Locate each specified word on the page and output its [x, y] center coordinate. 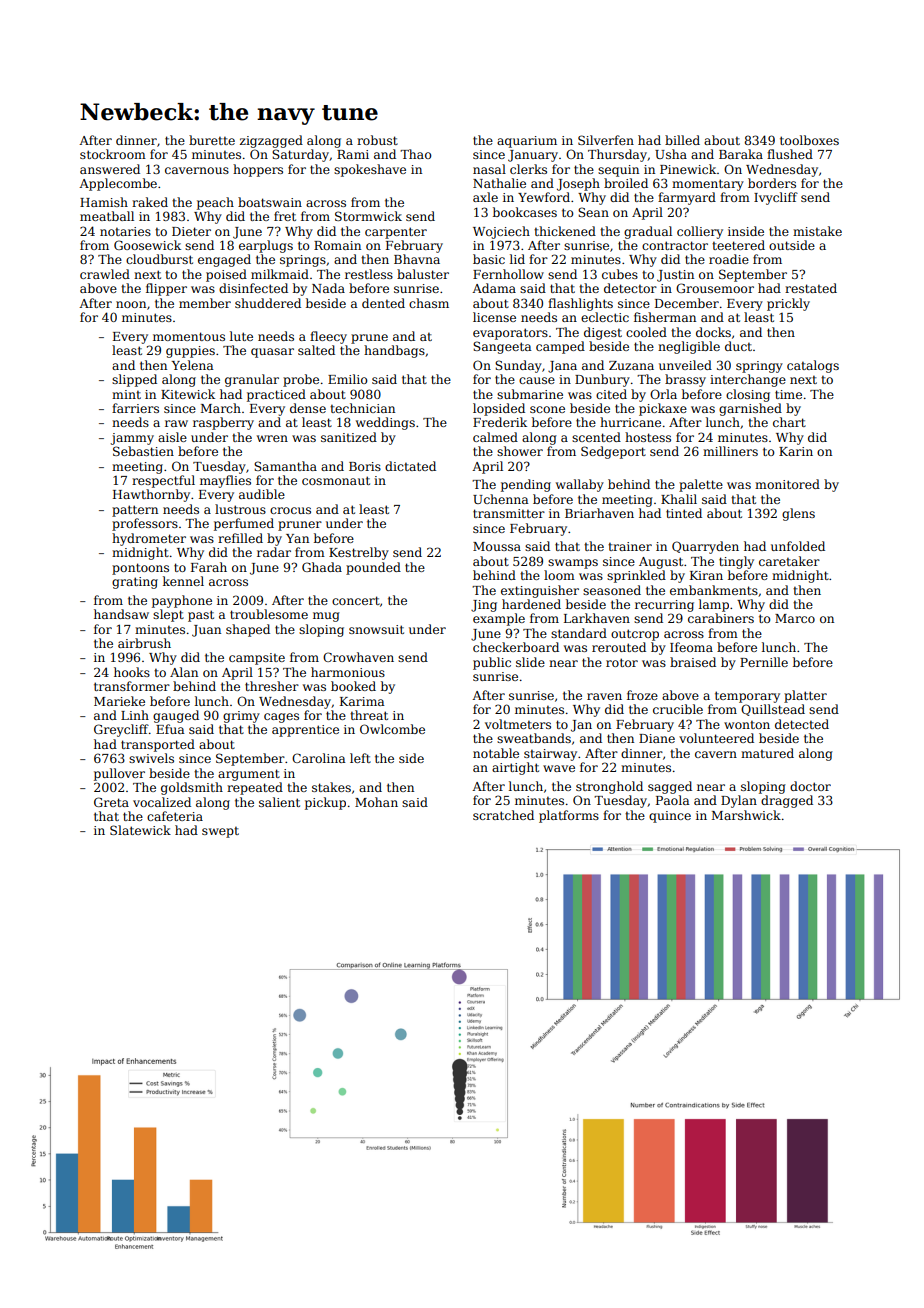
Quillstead [773, 710]
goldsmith [192, 788]
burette [212, 140]
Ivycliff [776, 198]
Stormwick [368, 216]
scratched [503, 815]
